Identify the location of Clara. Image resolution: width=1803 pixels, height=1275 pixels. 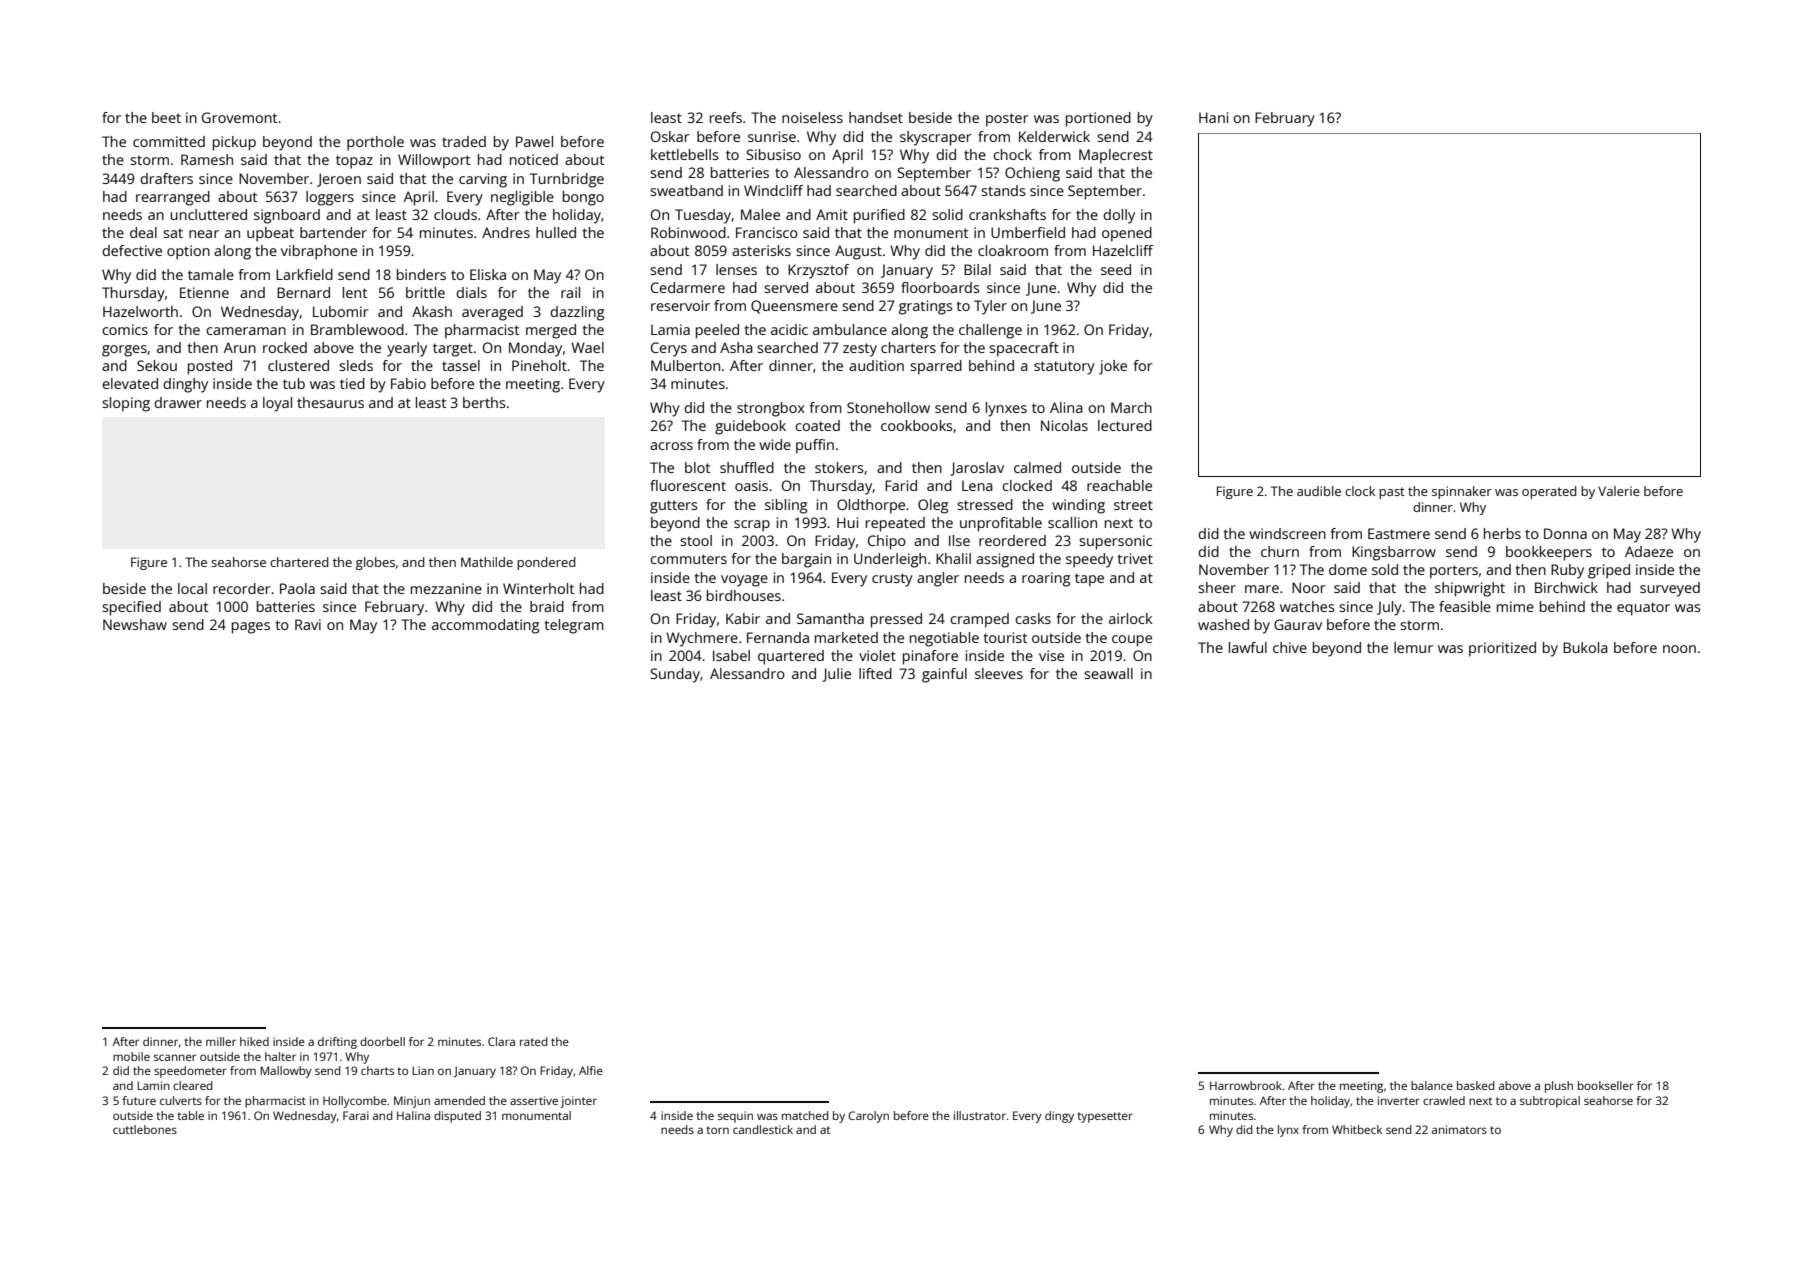
(501, 1041).
